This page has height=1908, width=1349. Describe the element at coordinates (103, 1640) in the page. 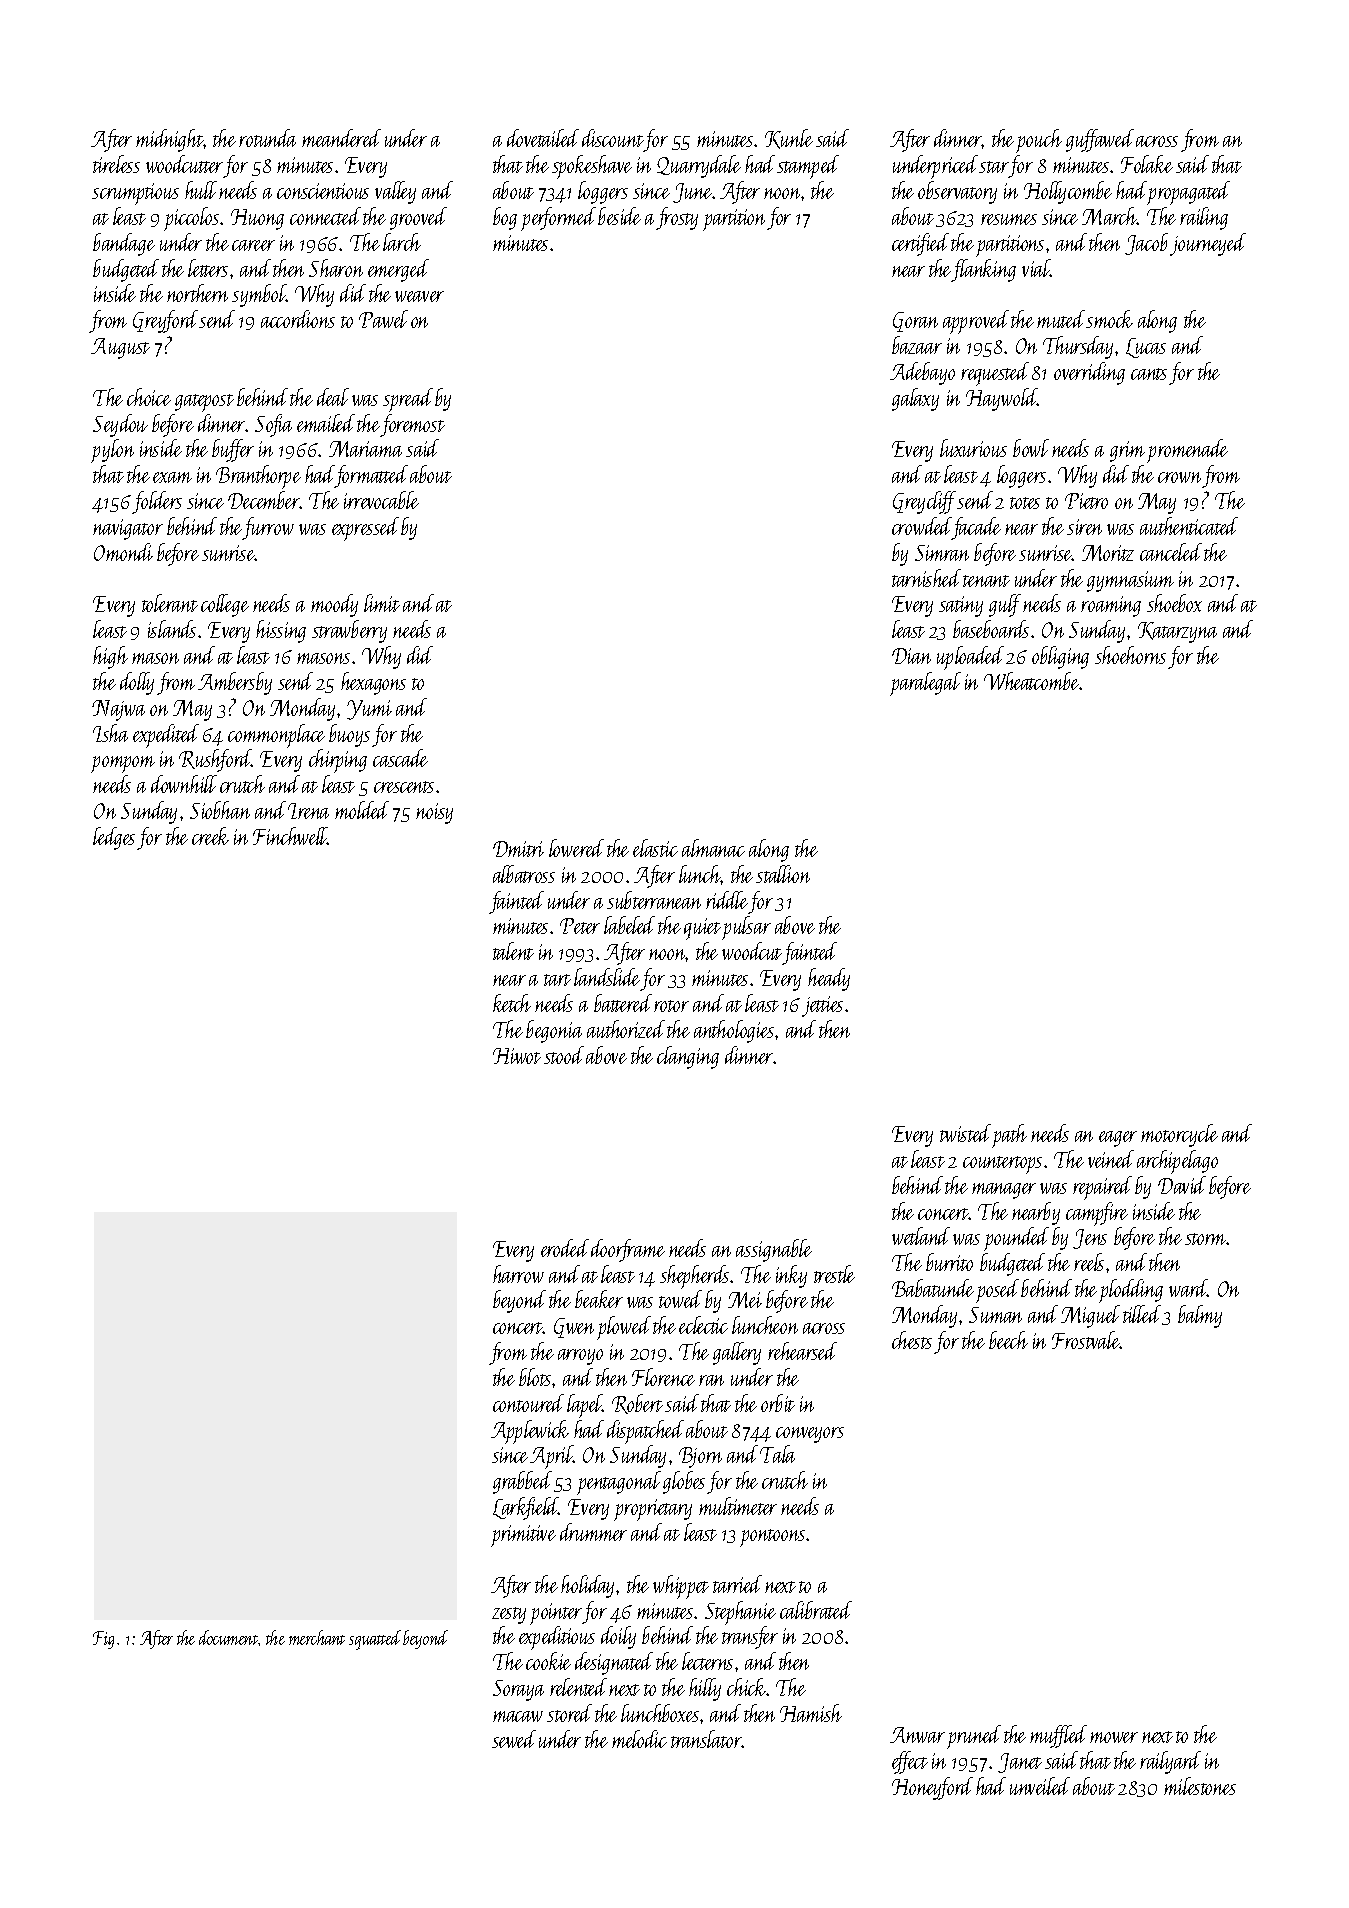

I see `Fig` at that location.
